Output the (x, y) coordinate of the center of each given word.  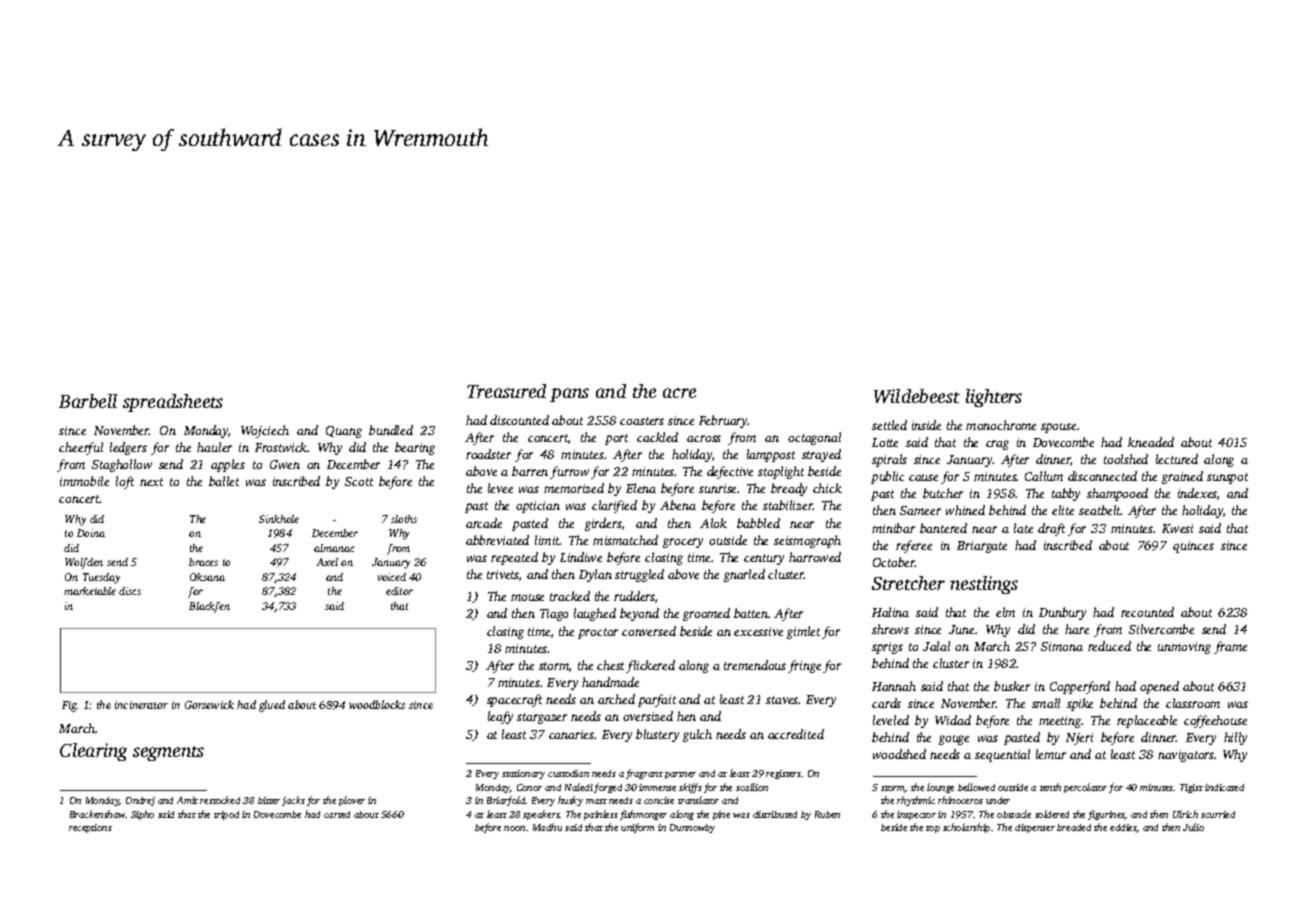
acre (679, 393)
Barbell (88, 401)
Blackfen (209, 607)
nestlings (984, 585)
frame (1230, 647)
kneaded (1151, 442)
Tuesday (101, 578)
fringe (804, 666)
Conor (529, 787)
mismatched (625, 540)
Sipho (142, 815)
